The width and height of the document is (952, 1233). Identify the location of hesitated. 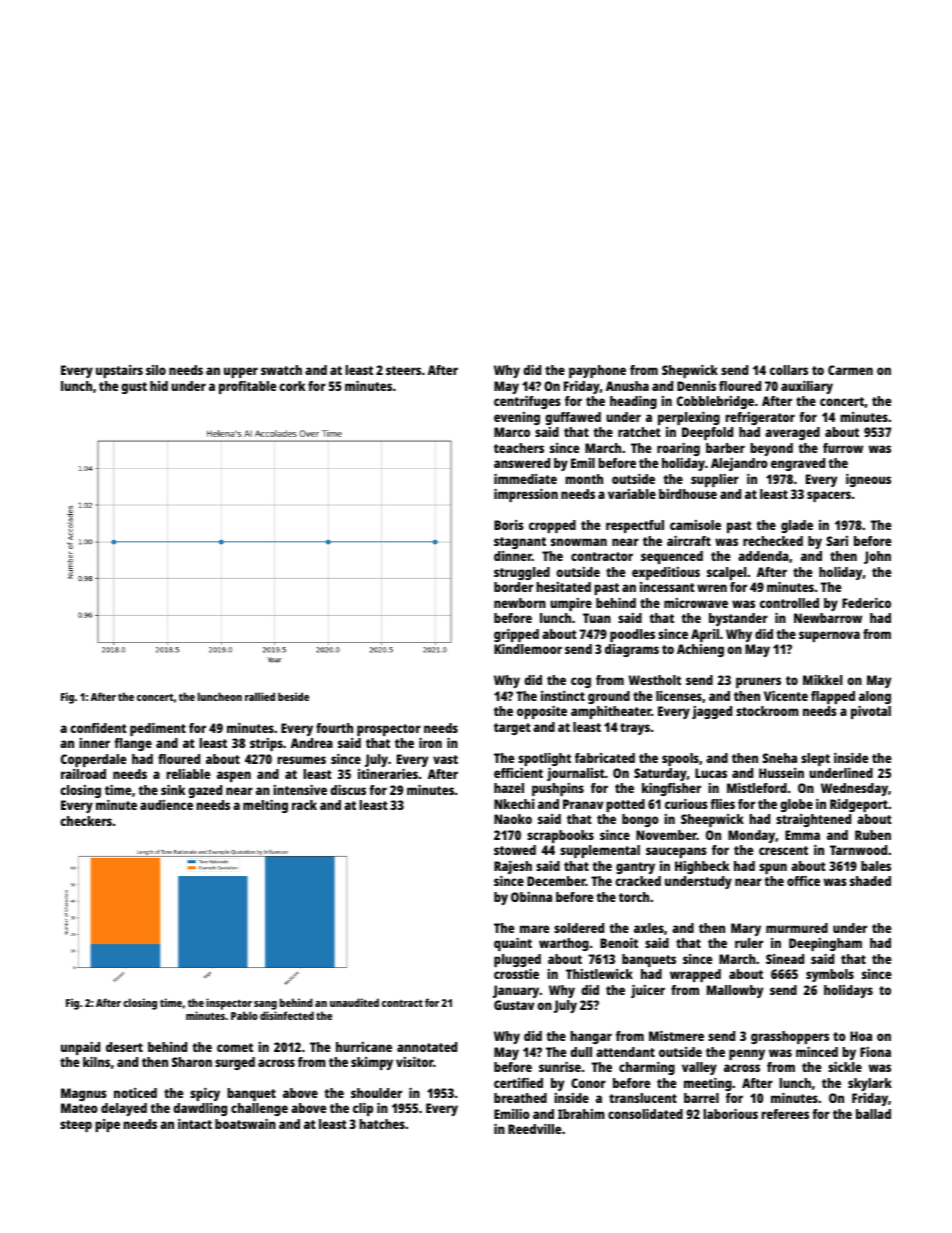
(563, 587).
